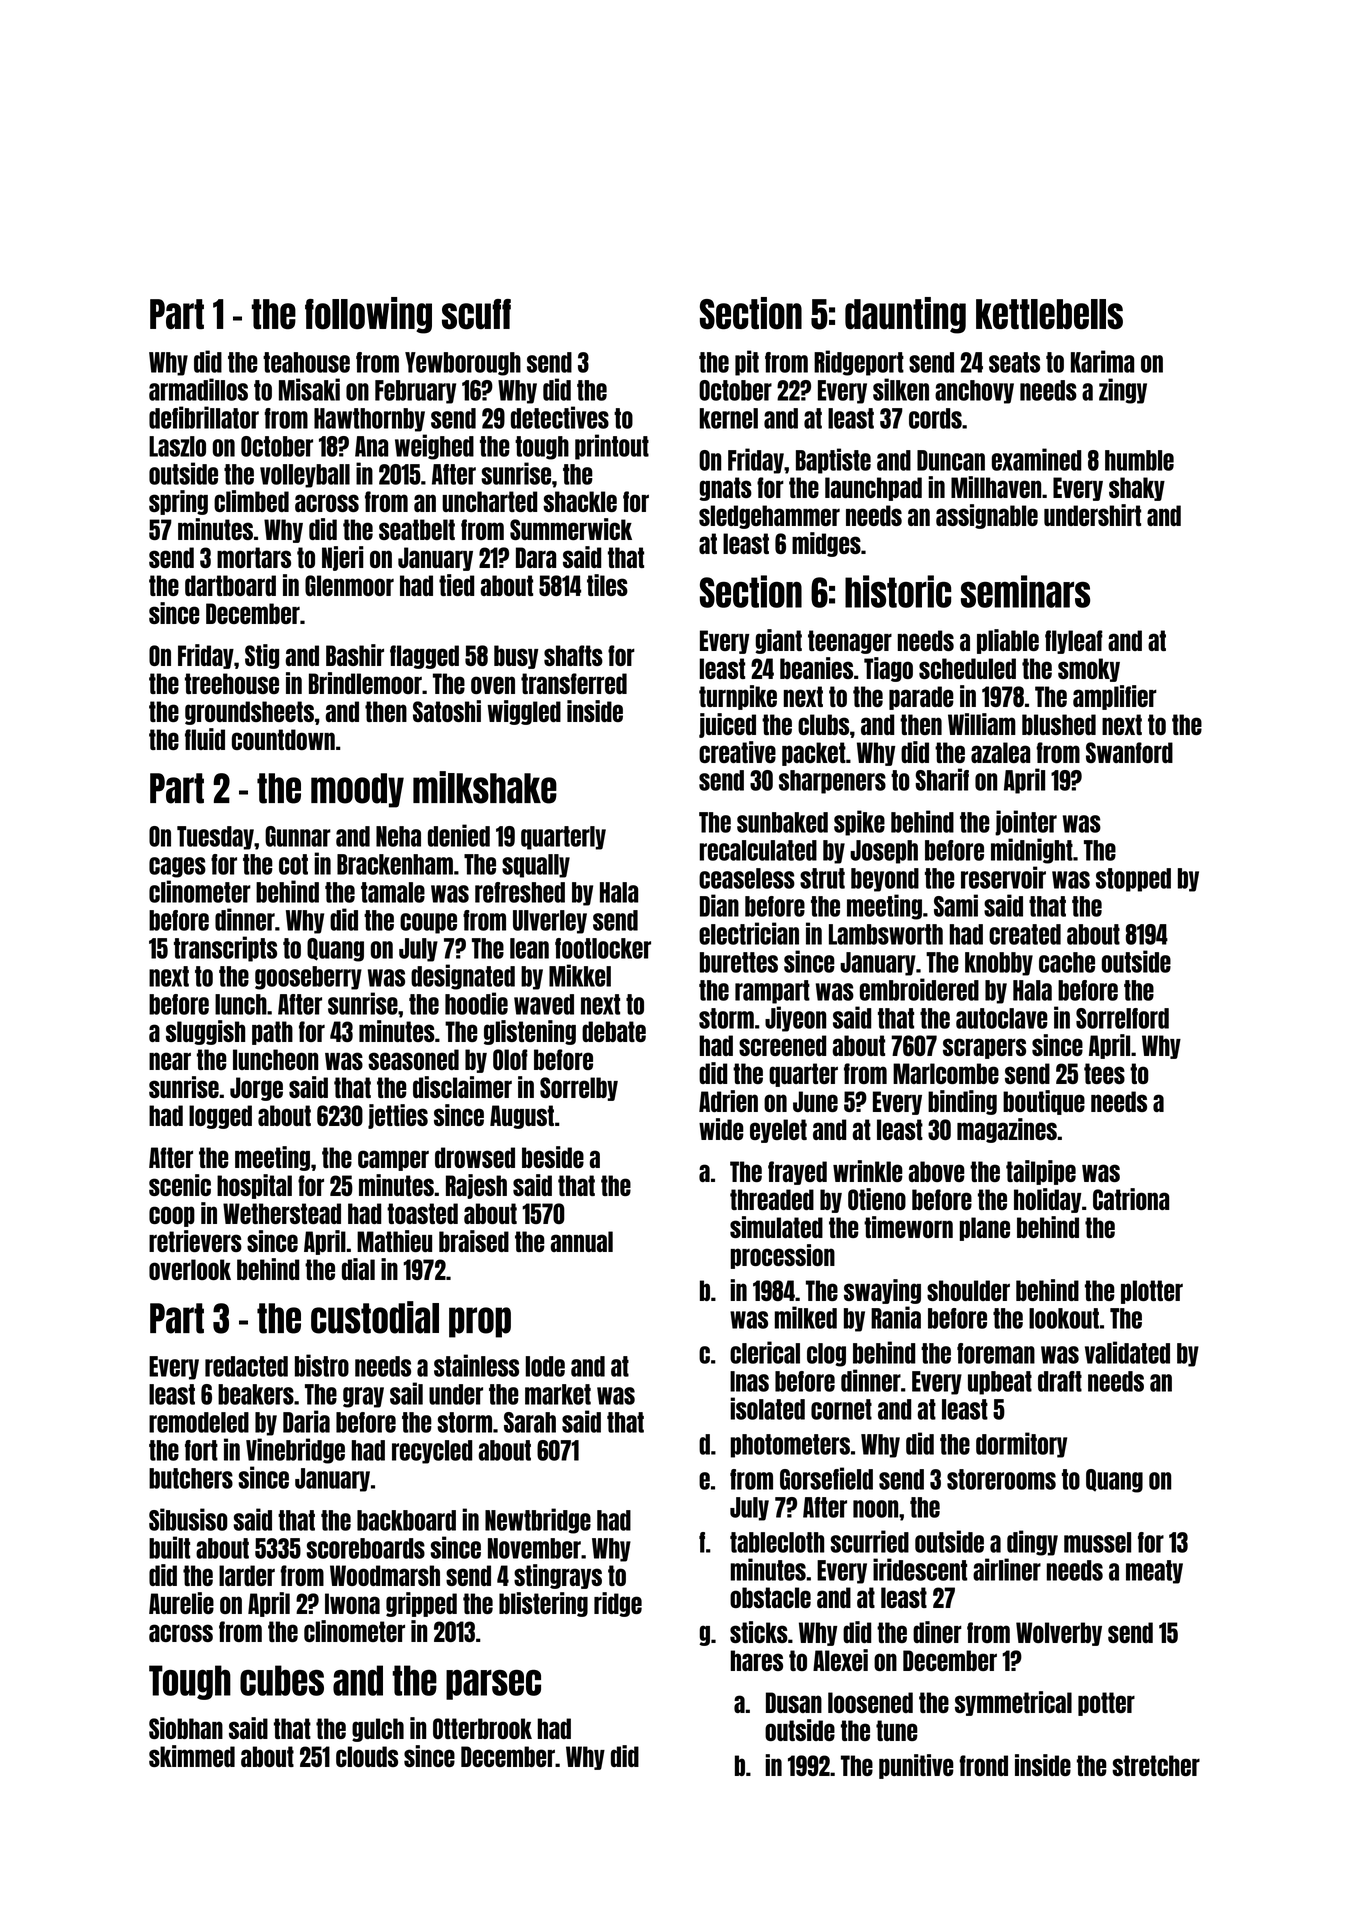  What do you see at coordinates (476, 314) in the document?
I see `scuff` at bounding box center [476, 314].
